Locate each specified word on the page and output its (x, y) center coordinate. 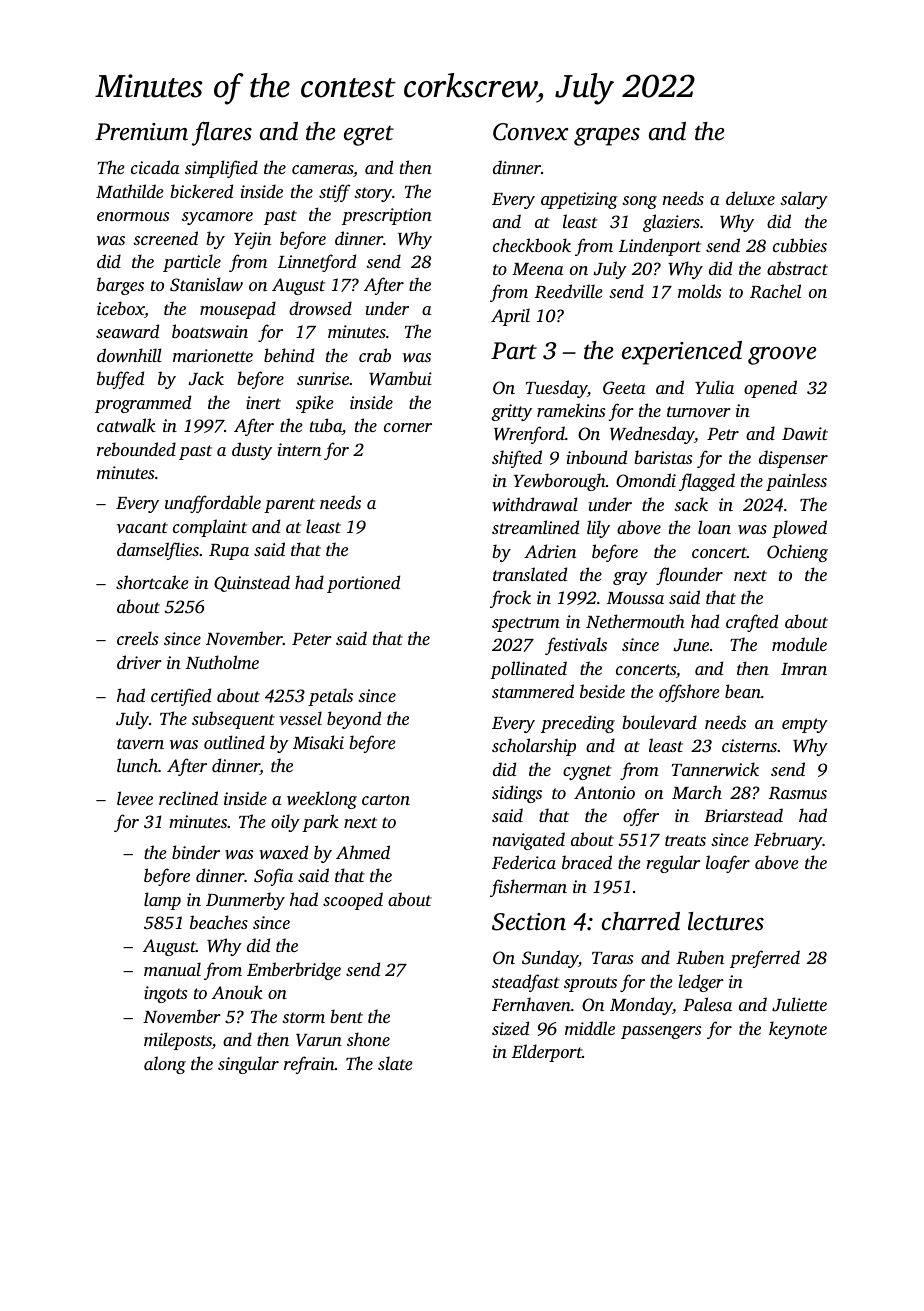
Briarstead (743, 815)
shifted (517, 459)
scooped (353, 901)
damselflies (158, 551)
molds (699, 291)
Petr (723, 434)
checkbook (532, 245)
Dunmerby (245, 901)
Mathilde (129, 191)
